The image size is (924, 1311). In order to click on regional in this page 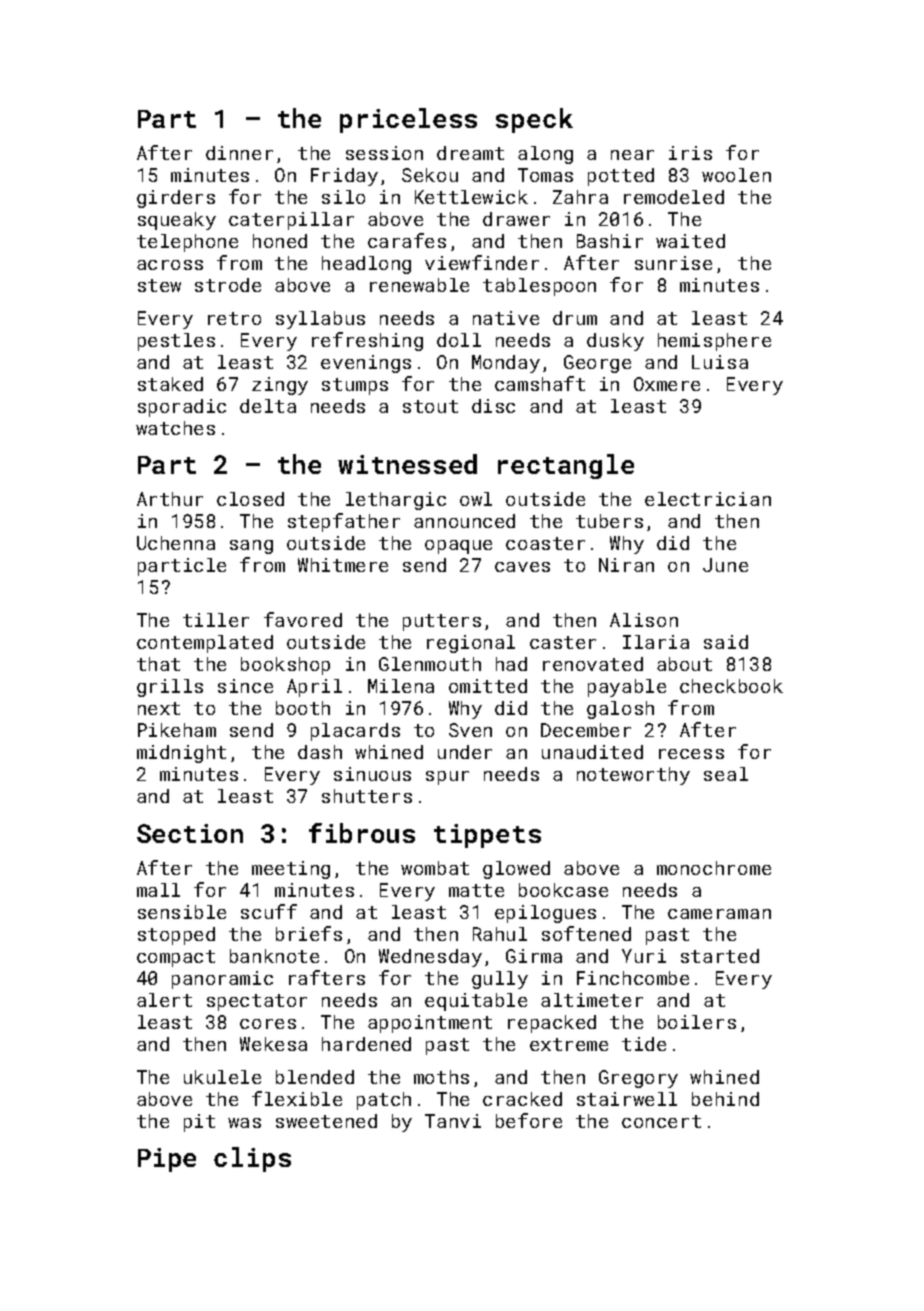, I will do `click(471, 644)`.
